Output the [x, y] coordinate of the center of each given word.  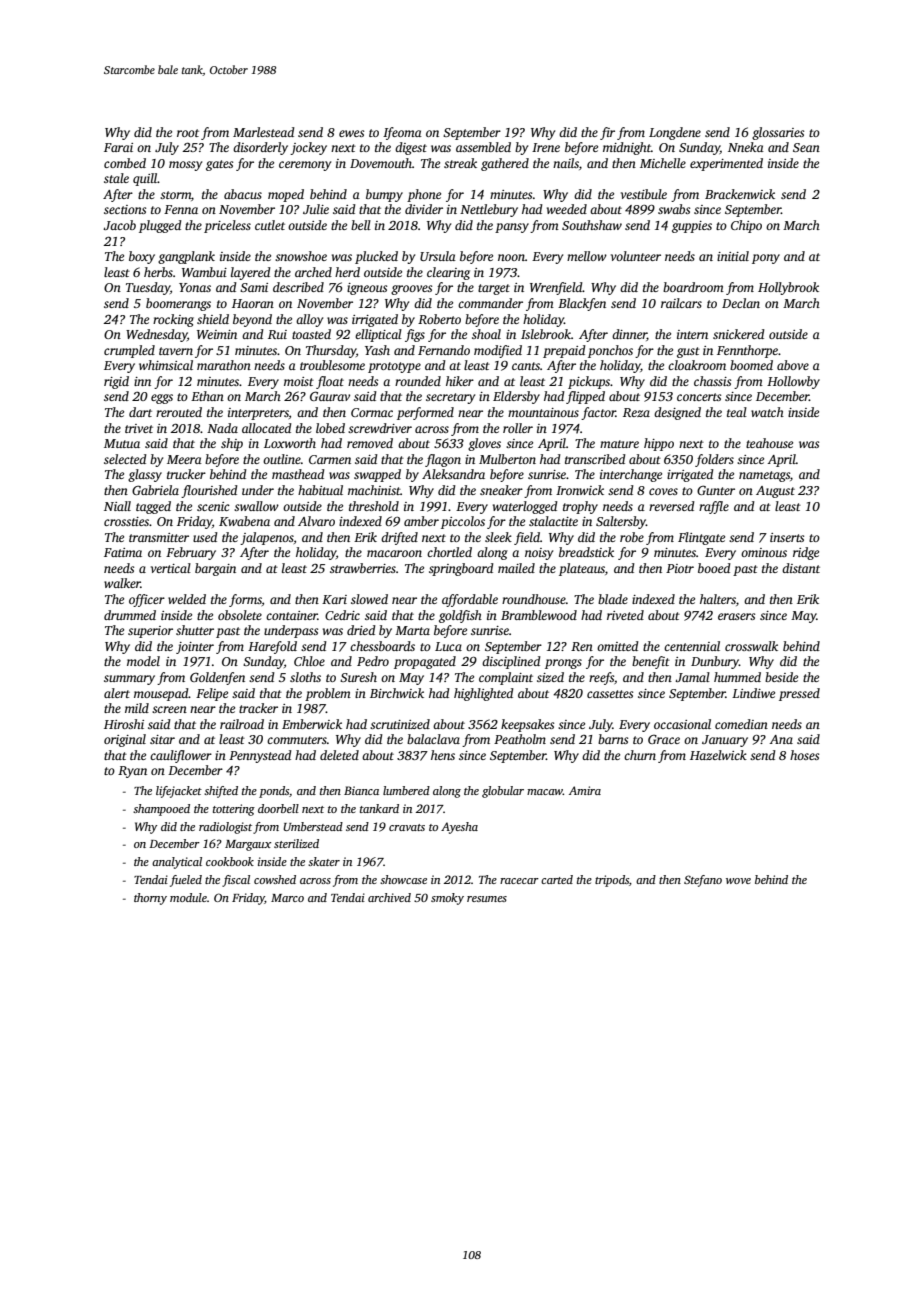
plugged [160, 226]
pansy [512, 228]
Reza [636, 412]
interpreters [258, 414]
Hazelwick [718, 755]
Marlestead [264, 132]
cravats [407, 827]
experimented [726, 164]
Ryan [132, 772]
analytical [177, 863]
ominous [764, 552]
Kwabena [244, 521]
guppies [692, 227]
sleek [498, 537]
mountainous [543, 412]
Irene [546, 147]
